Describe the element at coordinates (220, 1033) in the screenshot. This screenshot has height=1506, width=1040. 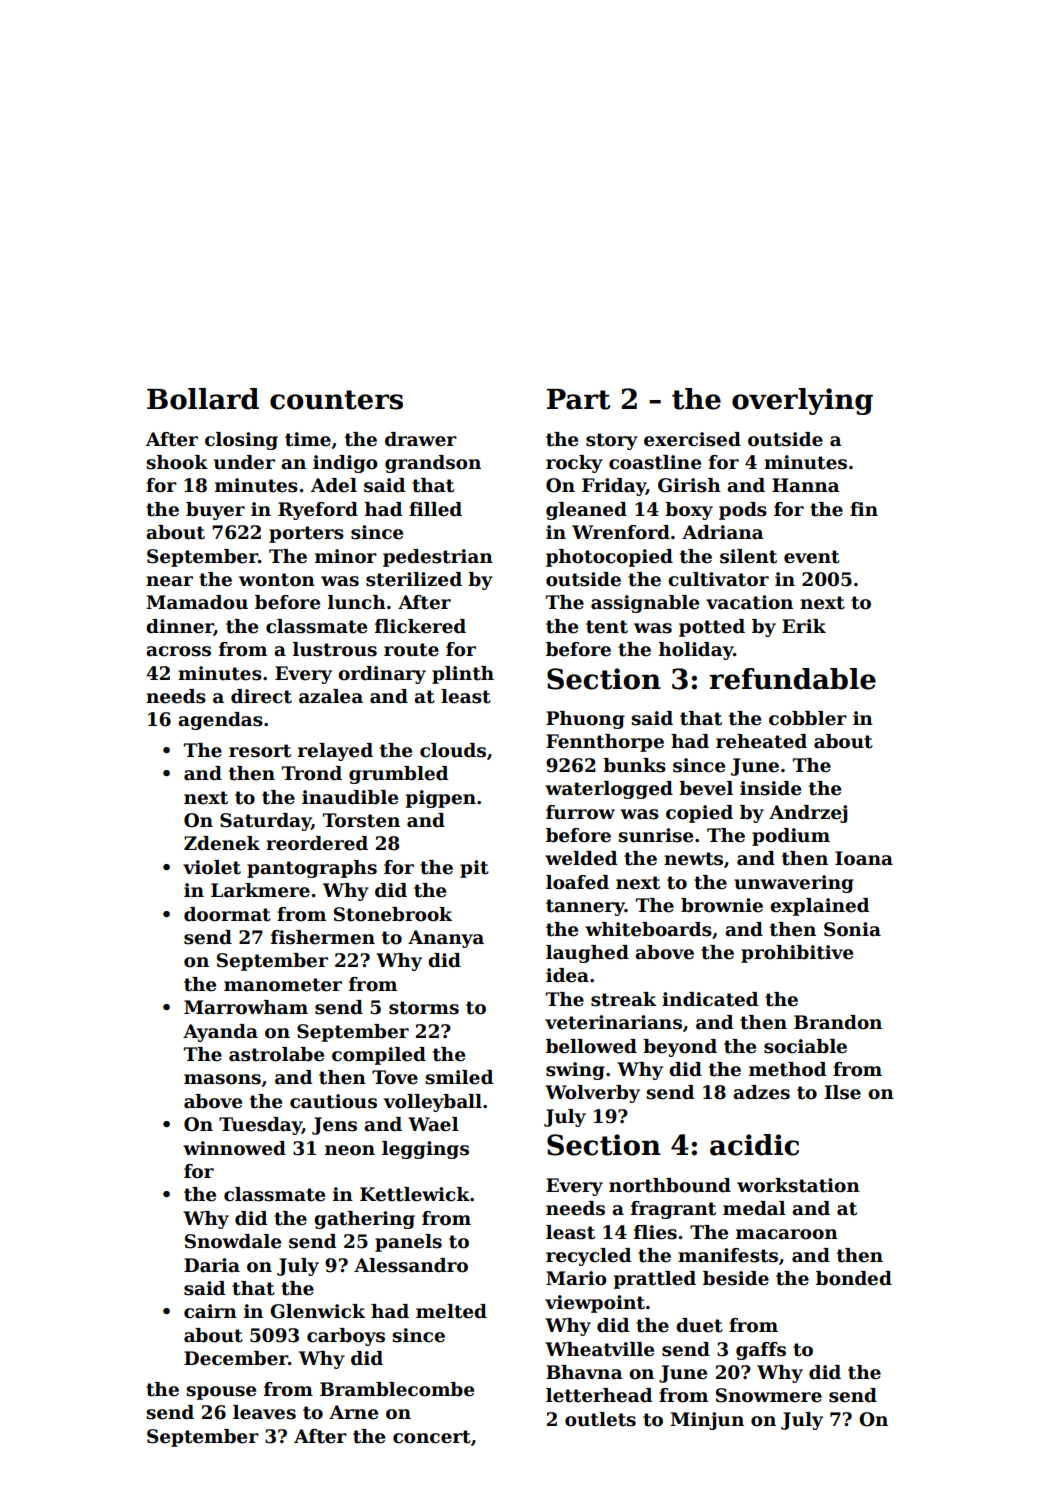
I see `Ayanda` at that location.
